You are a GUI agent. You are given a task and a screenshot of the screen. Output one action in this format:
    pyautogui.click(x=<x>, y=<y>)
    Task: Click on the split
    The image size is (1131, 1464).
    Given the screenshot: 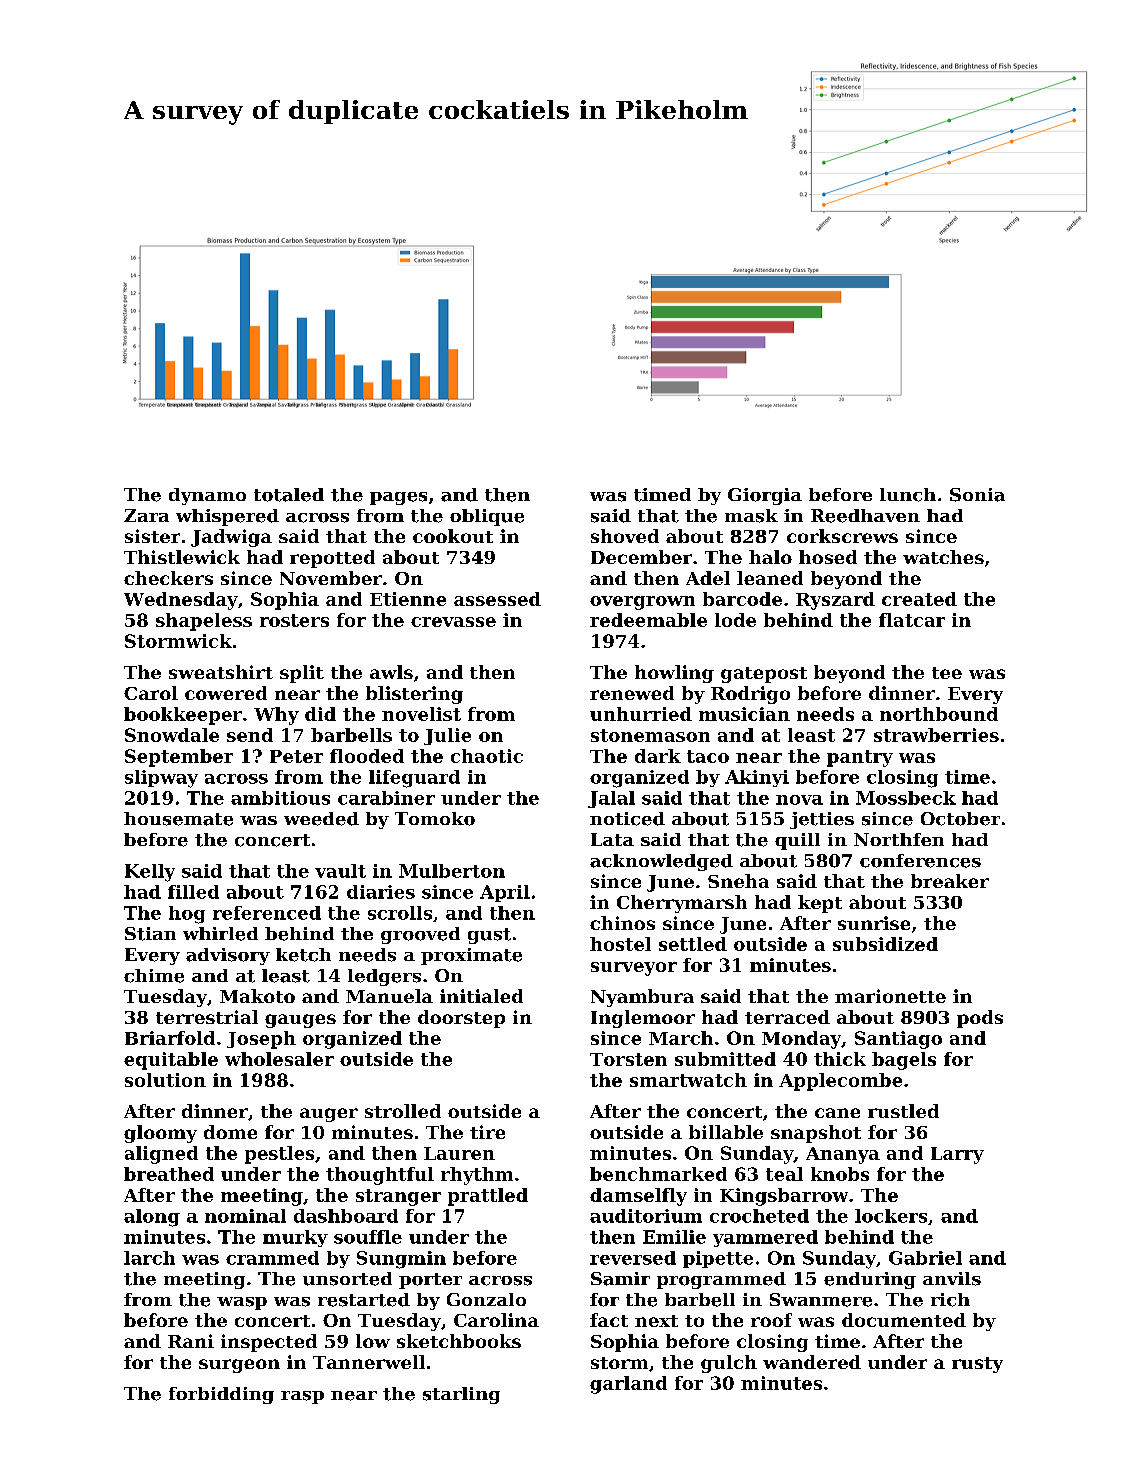 What is the action you would take?
    pyautogui.click(x=302, y=674)
